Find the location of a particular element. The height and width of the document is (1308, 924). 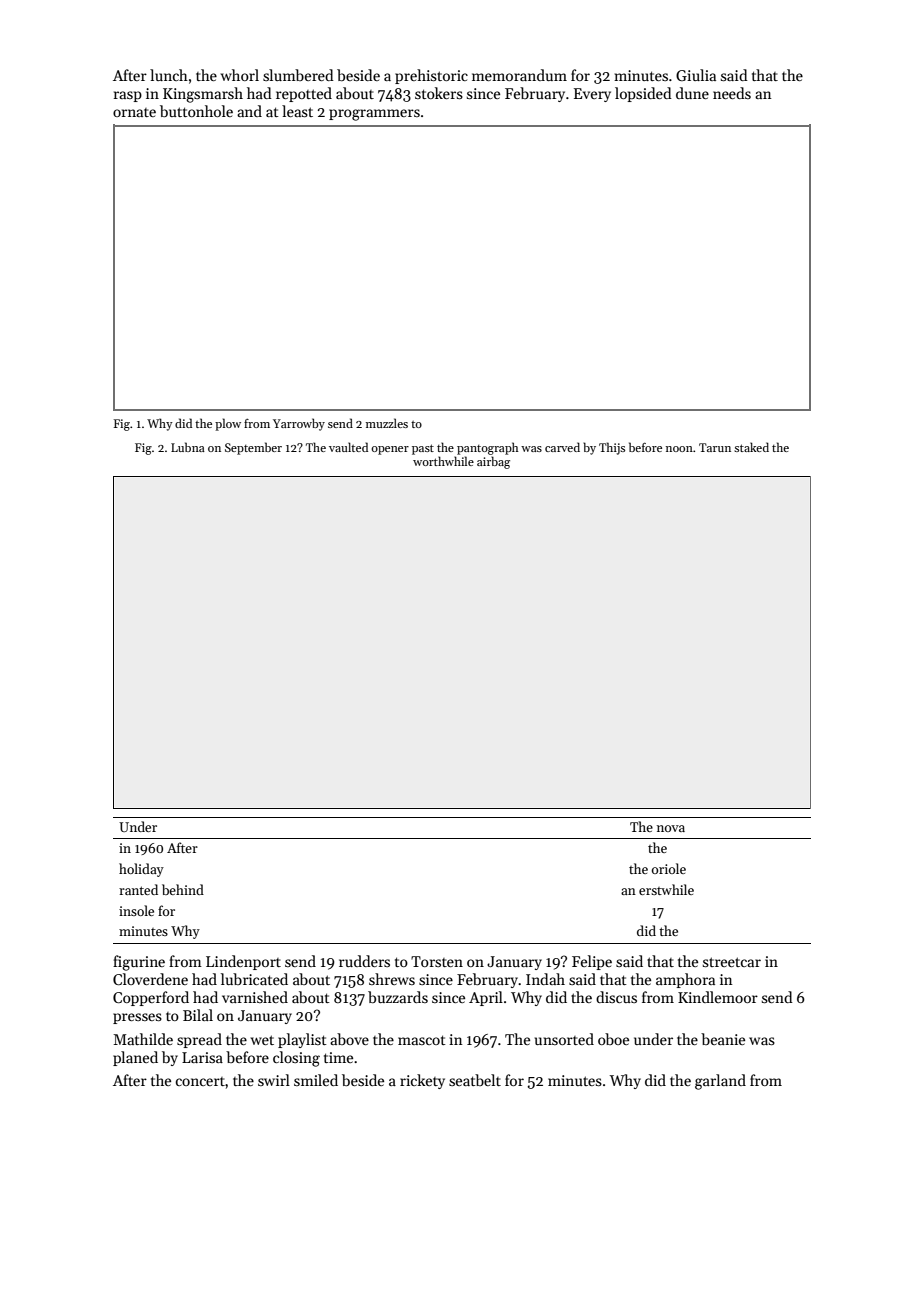

behind is located at coordinates (183, 889).
